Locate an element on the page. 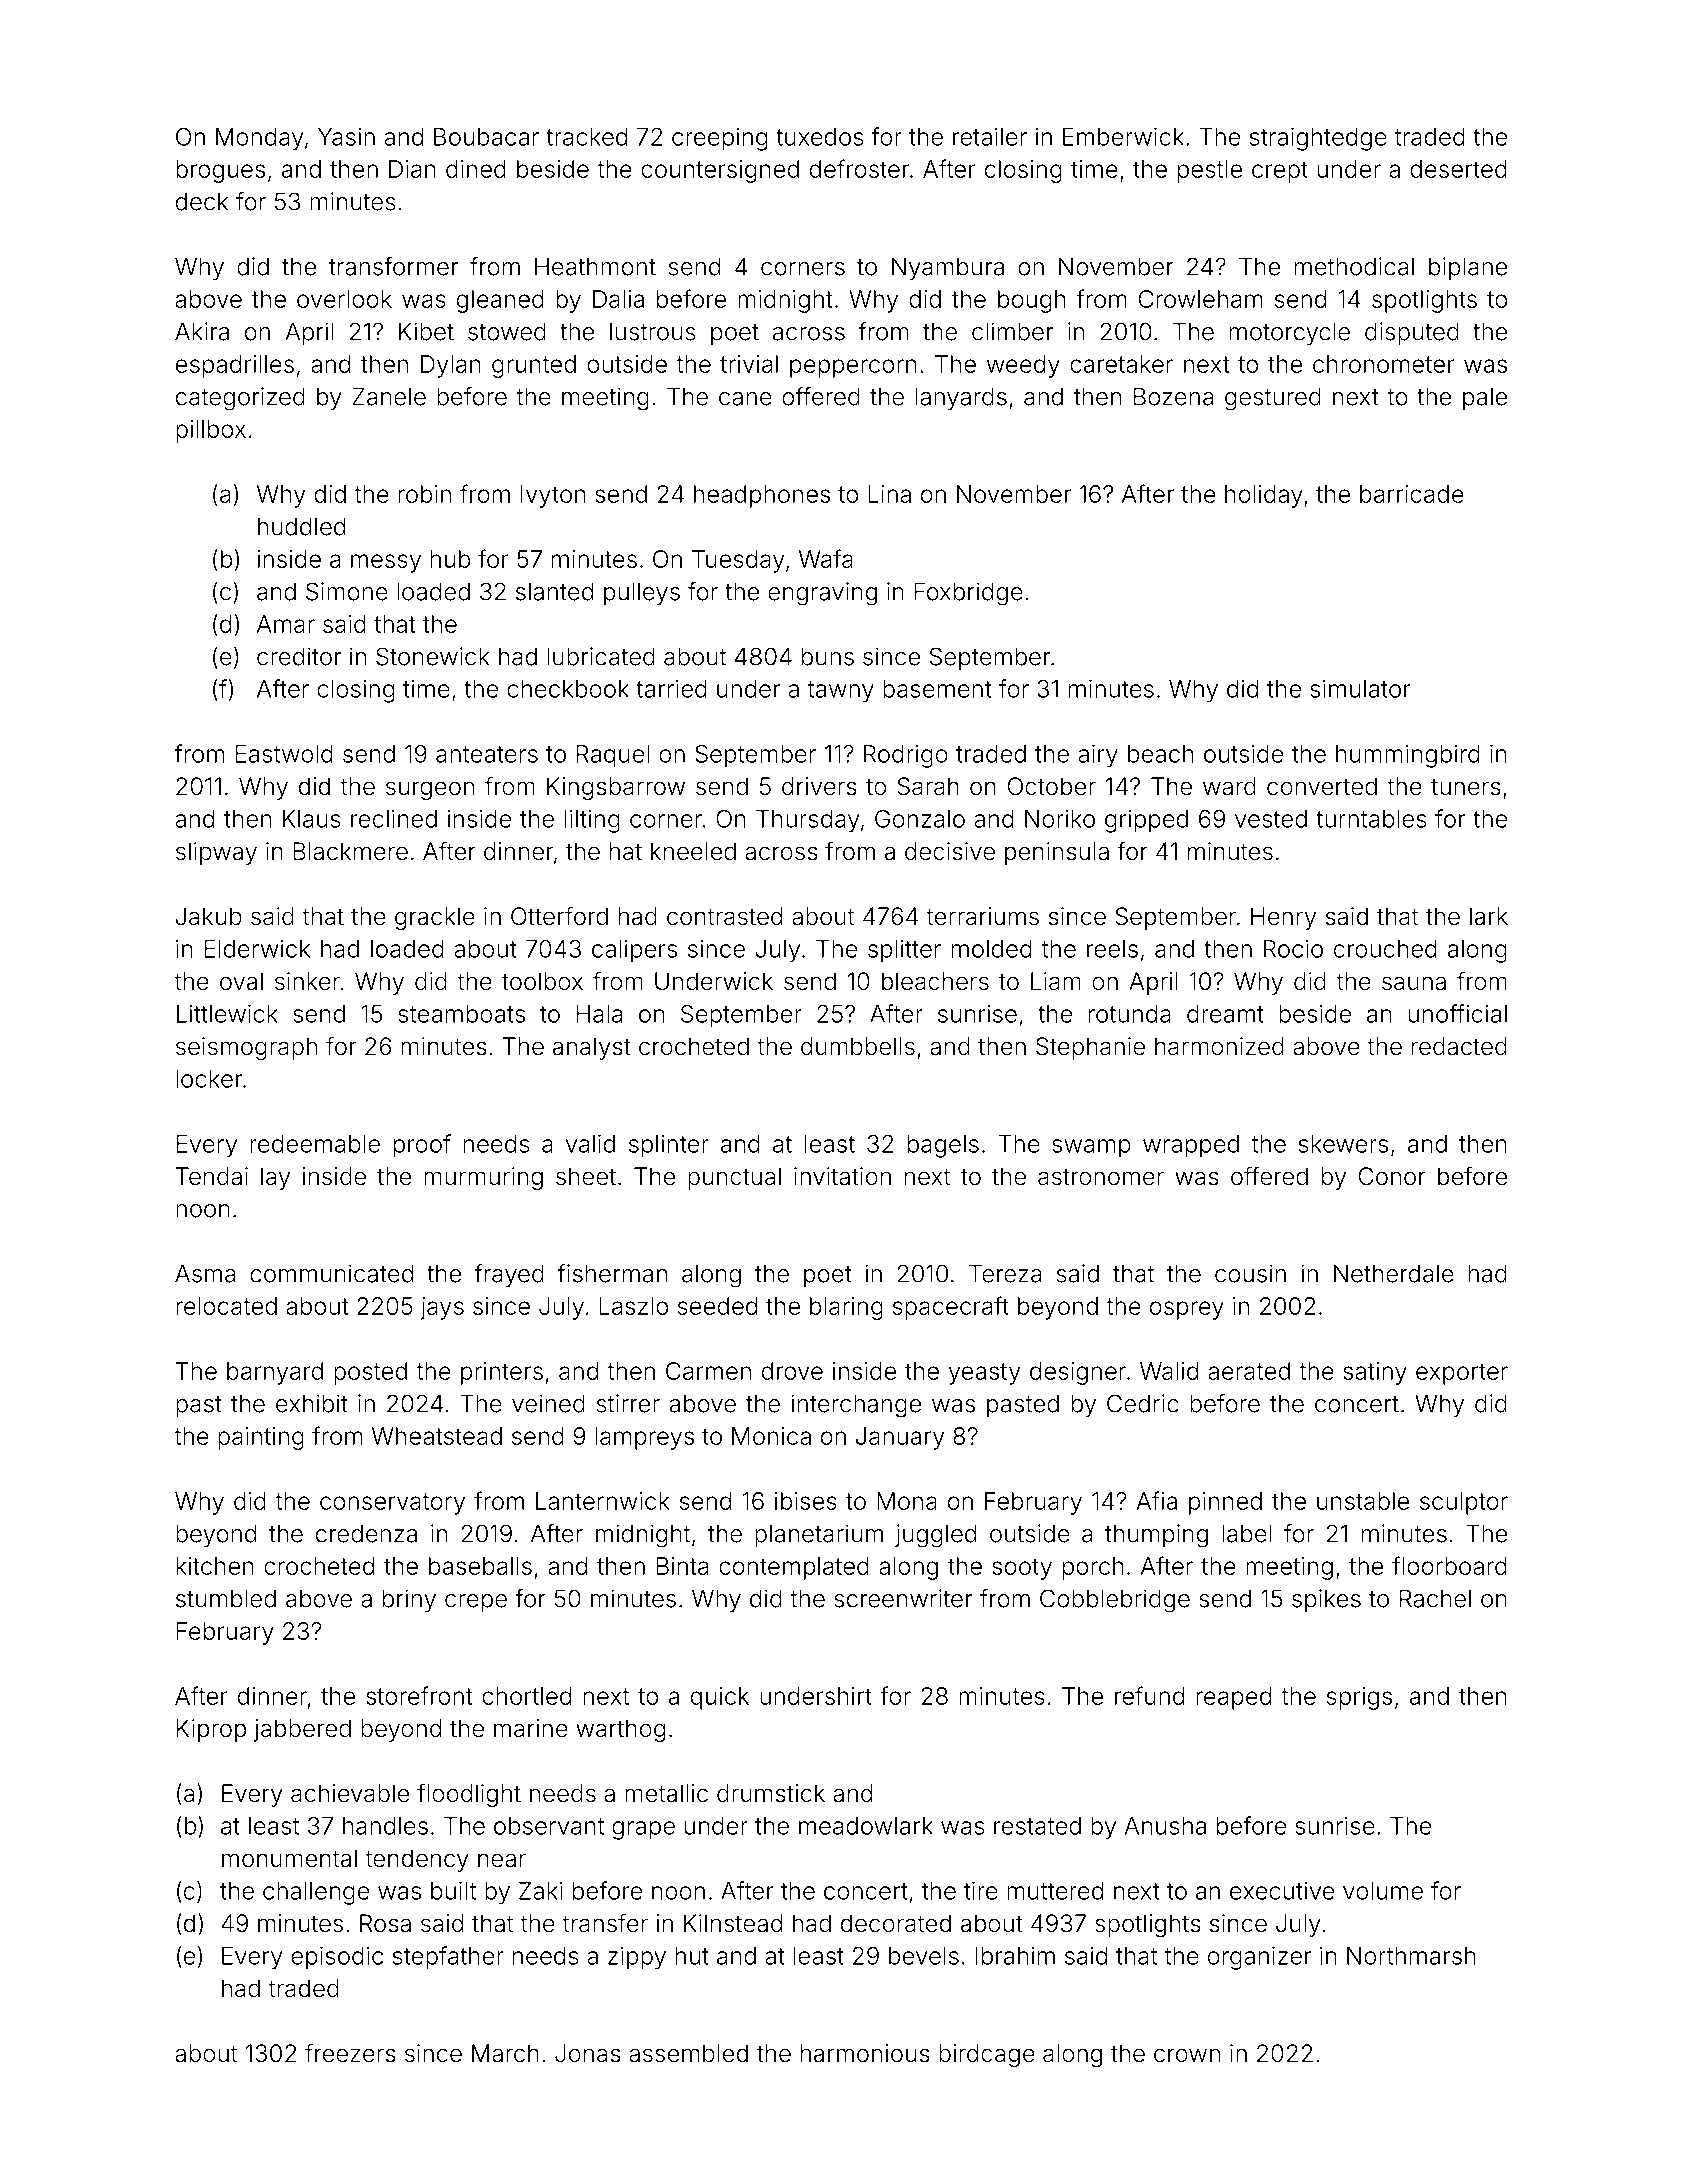  dreamt is located at coordinates (1225, 1014).
